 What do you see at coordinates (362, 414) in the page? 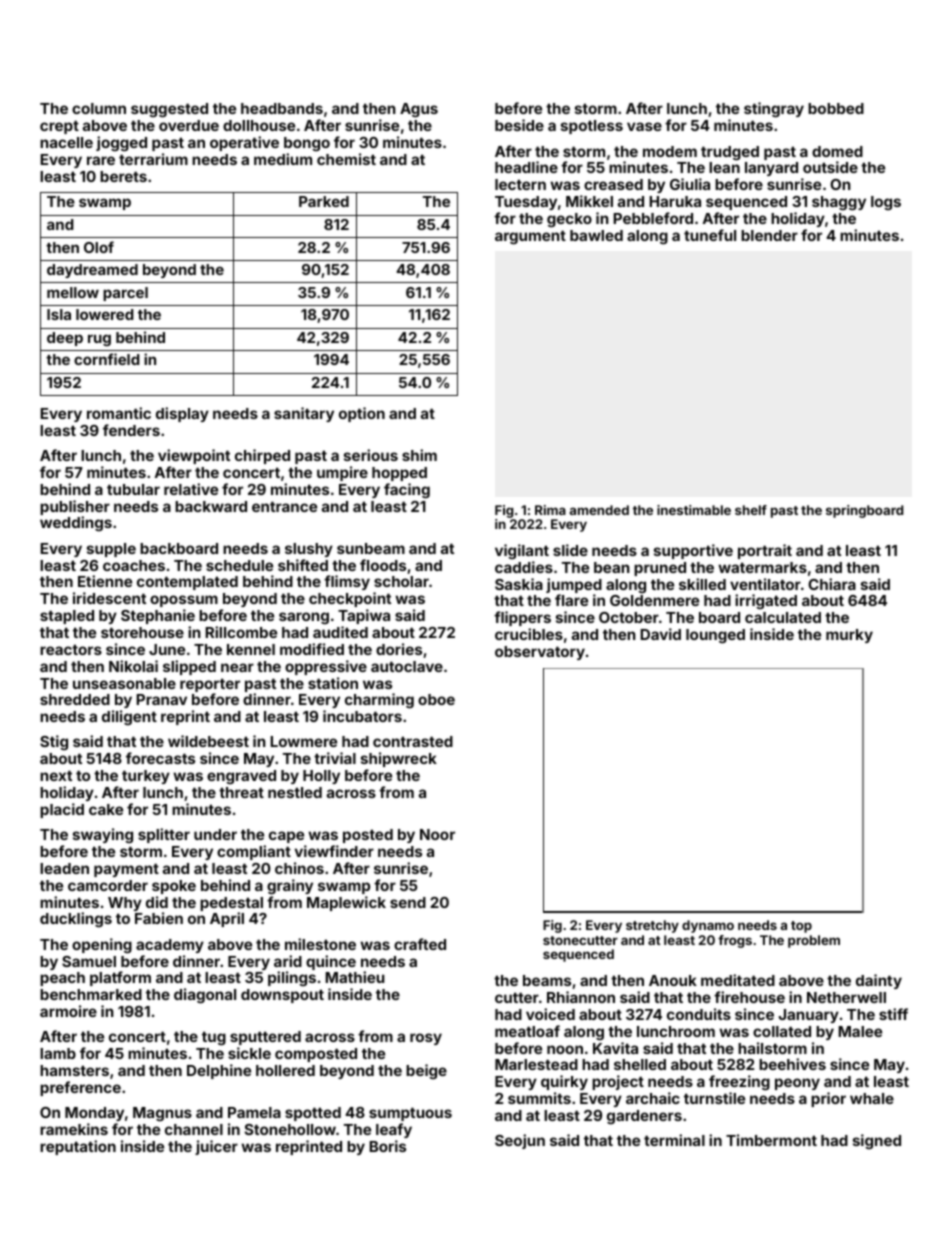
I see `option` at bounding box center [362, 414].
